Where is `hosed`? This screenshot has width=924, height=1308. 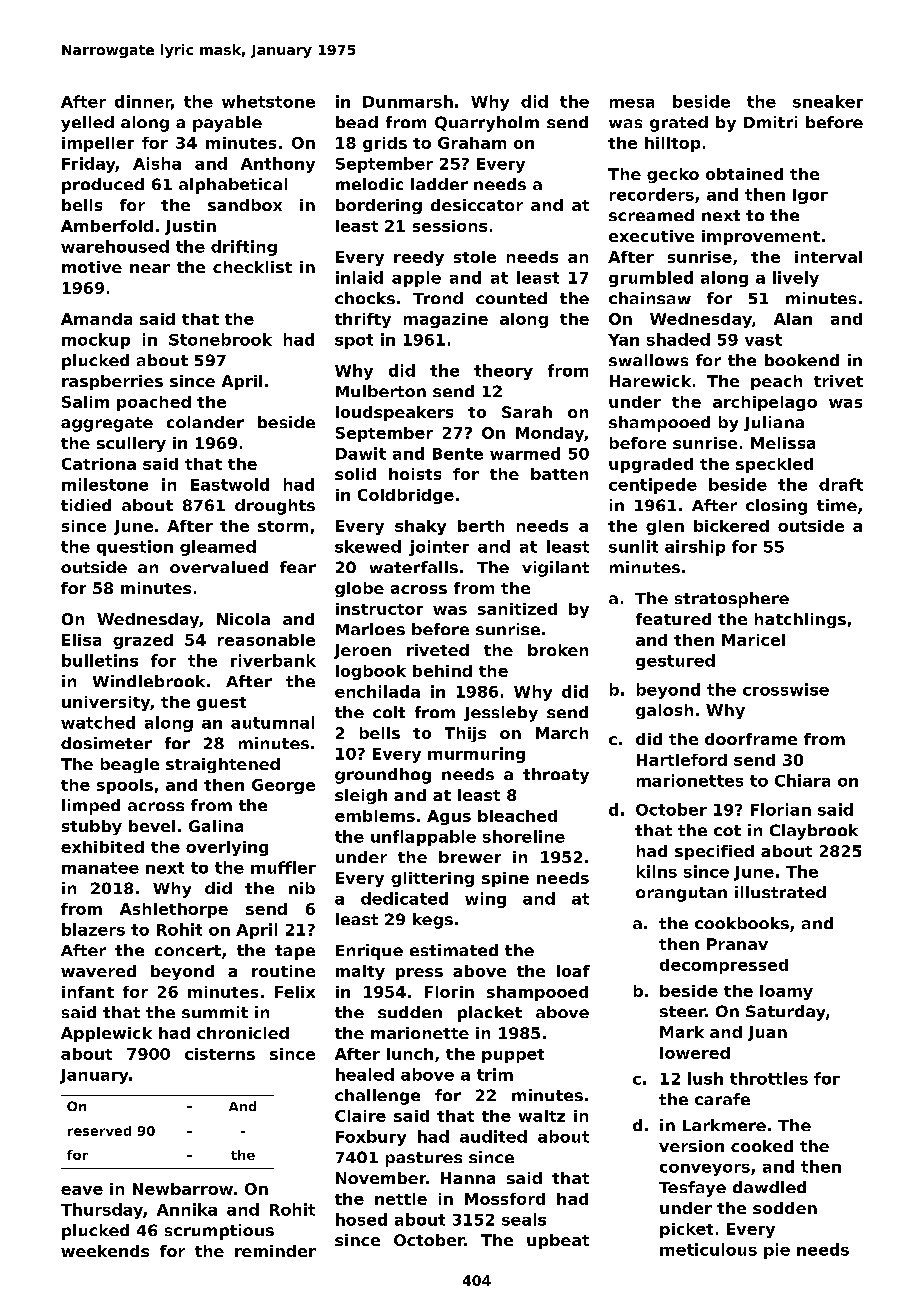 hosed is located at coordinates (361, 1219).
